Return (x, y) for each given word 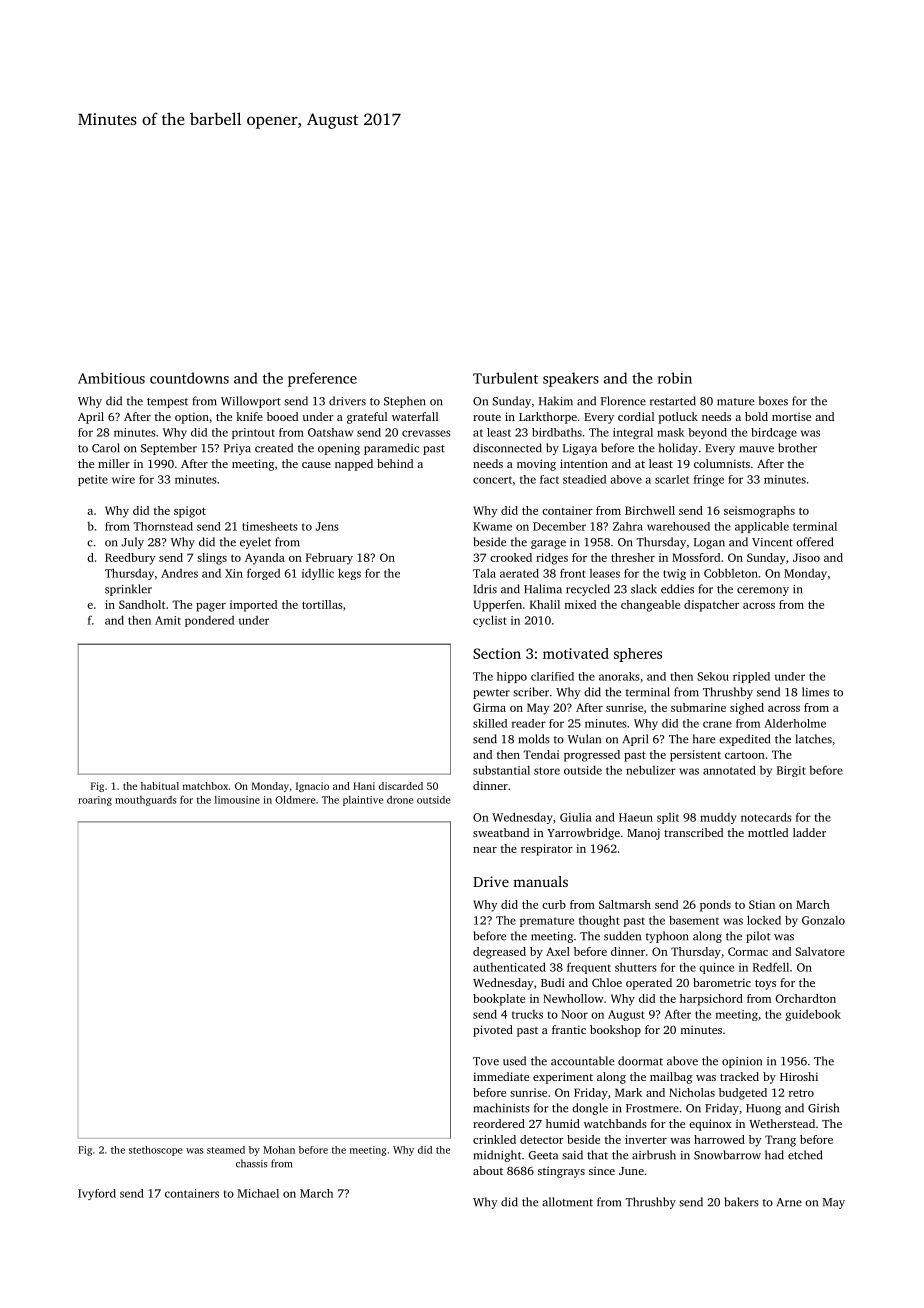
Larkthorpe (548, 418)
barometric (722, 982)
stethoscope (155, 1151)
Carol (106, 448)
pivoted (493, 1031)
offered (814, 542)
